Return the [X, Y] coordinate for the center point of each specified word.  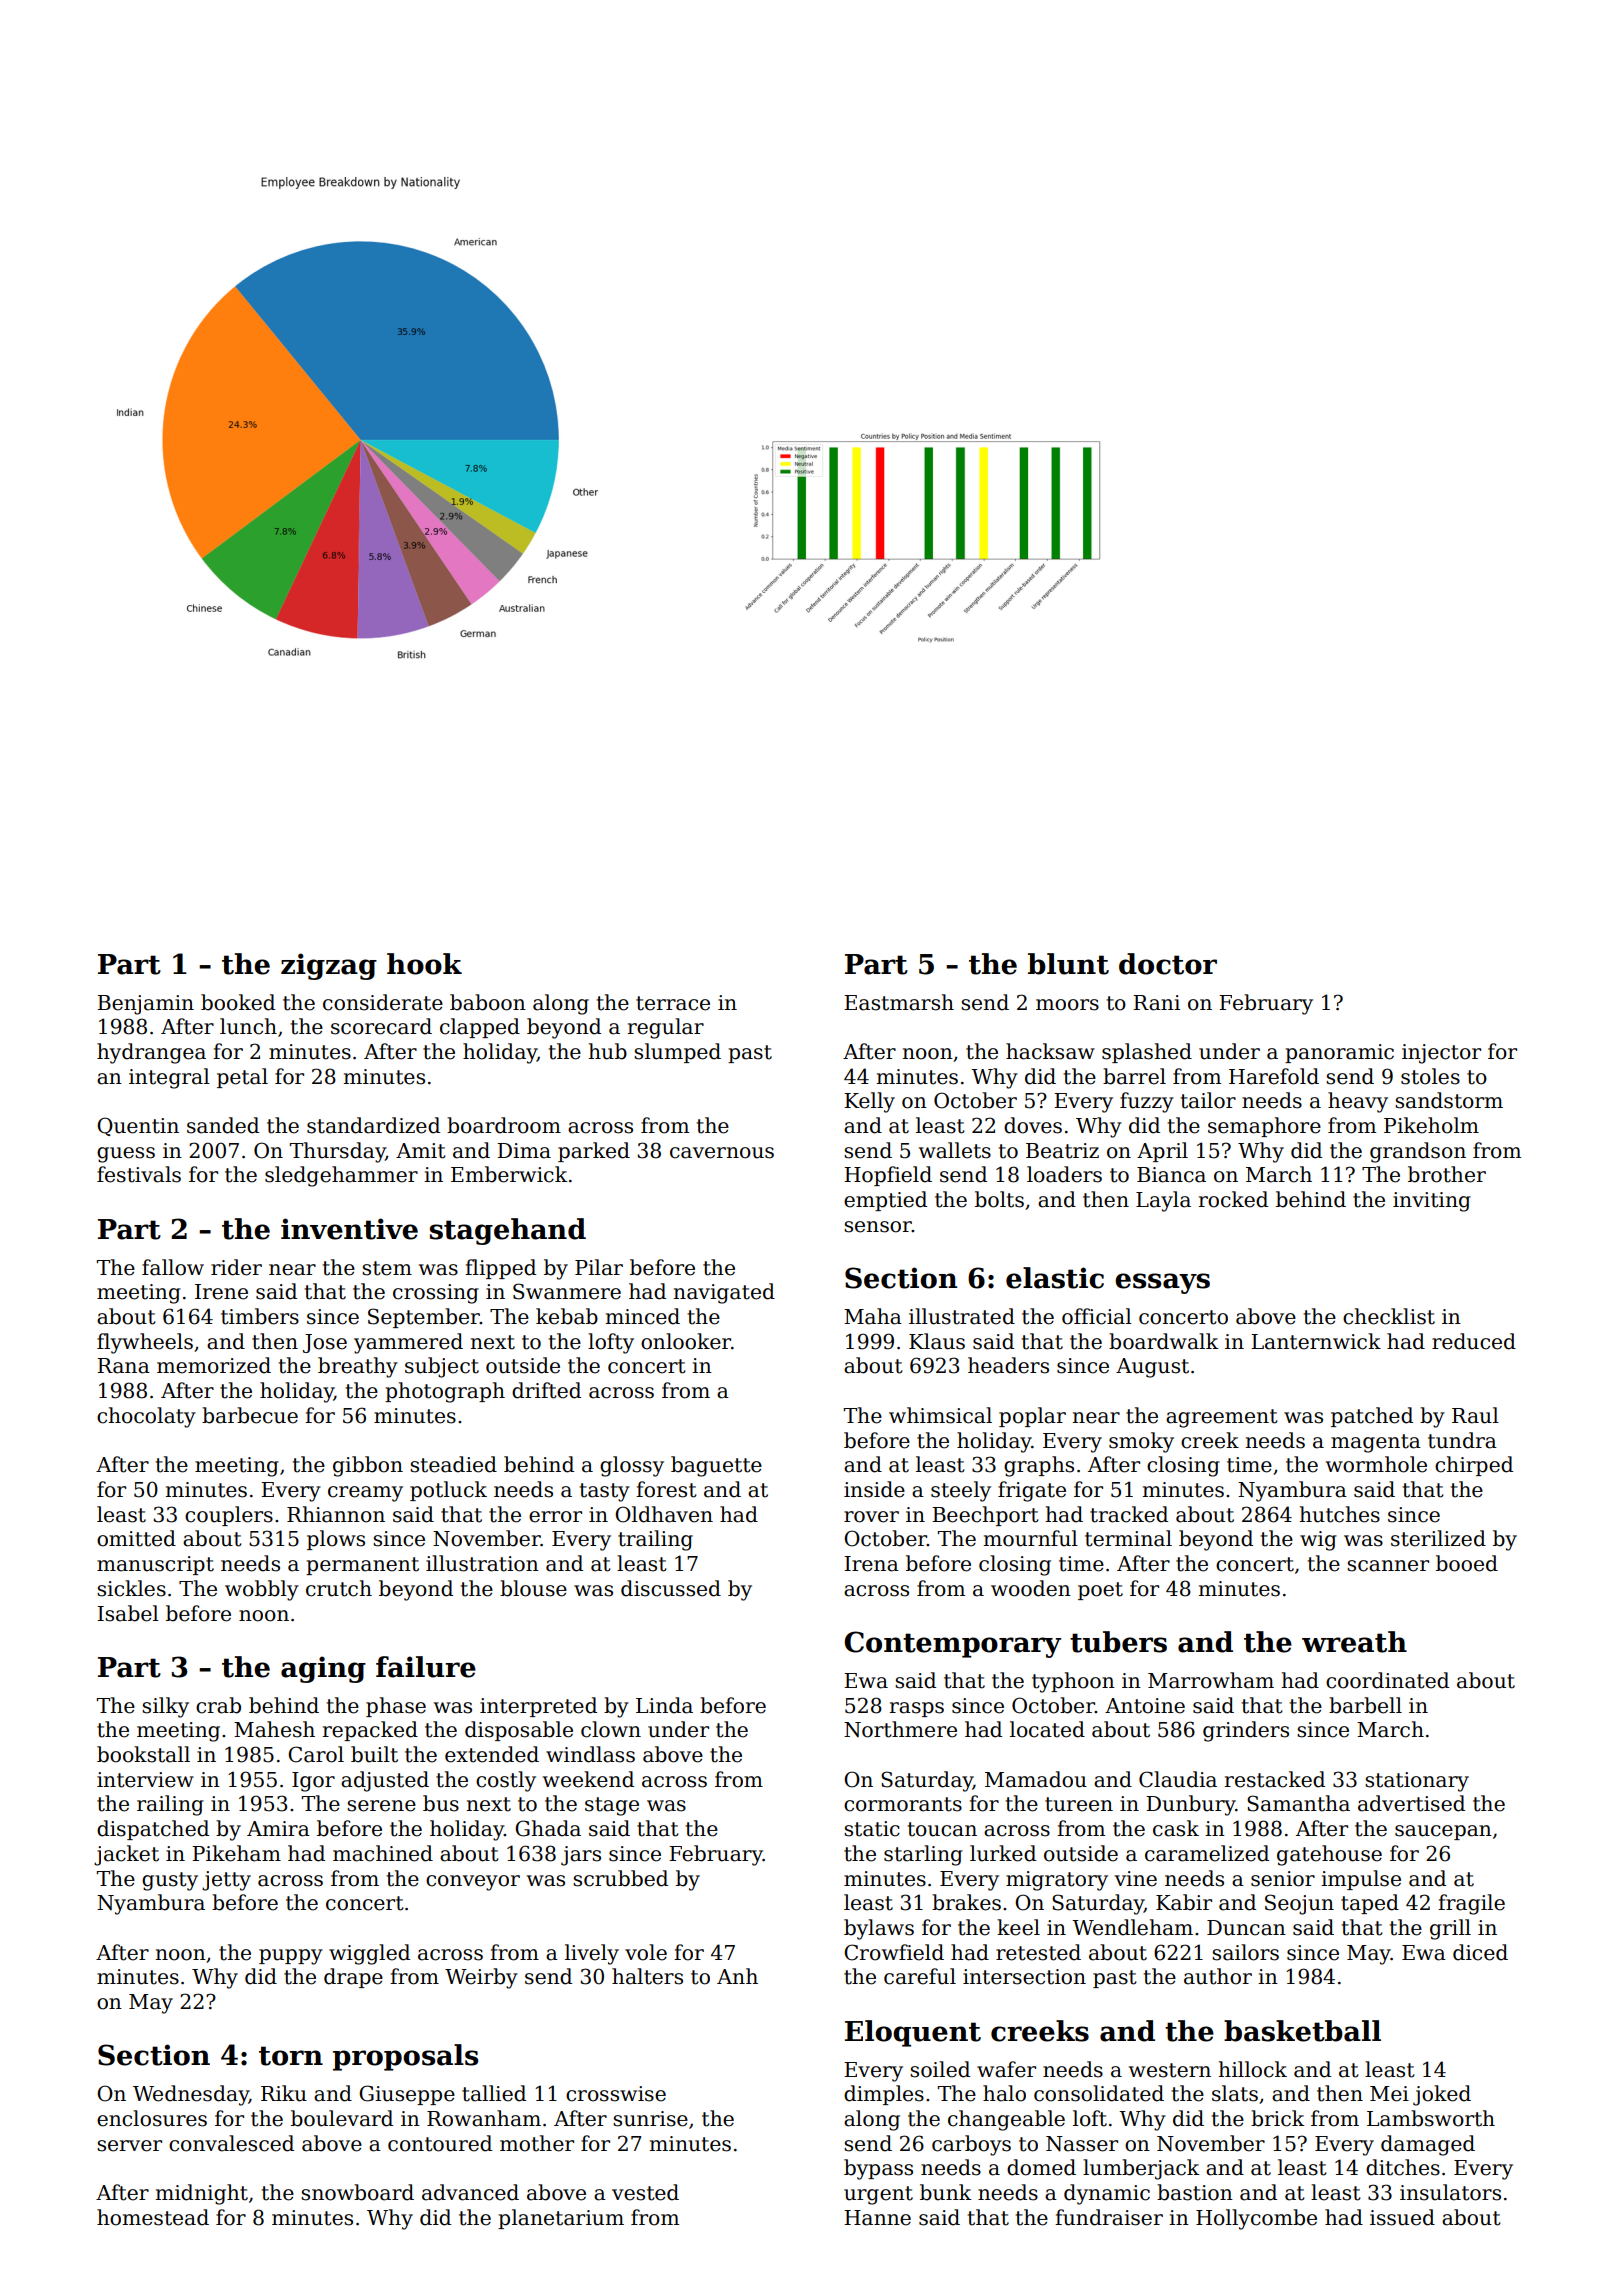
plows [336, 1540]
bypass [878, 2169]
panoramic [1339, 1053]
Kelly [869, 1102]
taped [1370, 1904]
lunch [248, 1026]
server [129, 2146]
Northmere [900, 1729]
